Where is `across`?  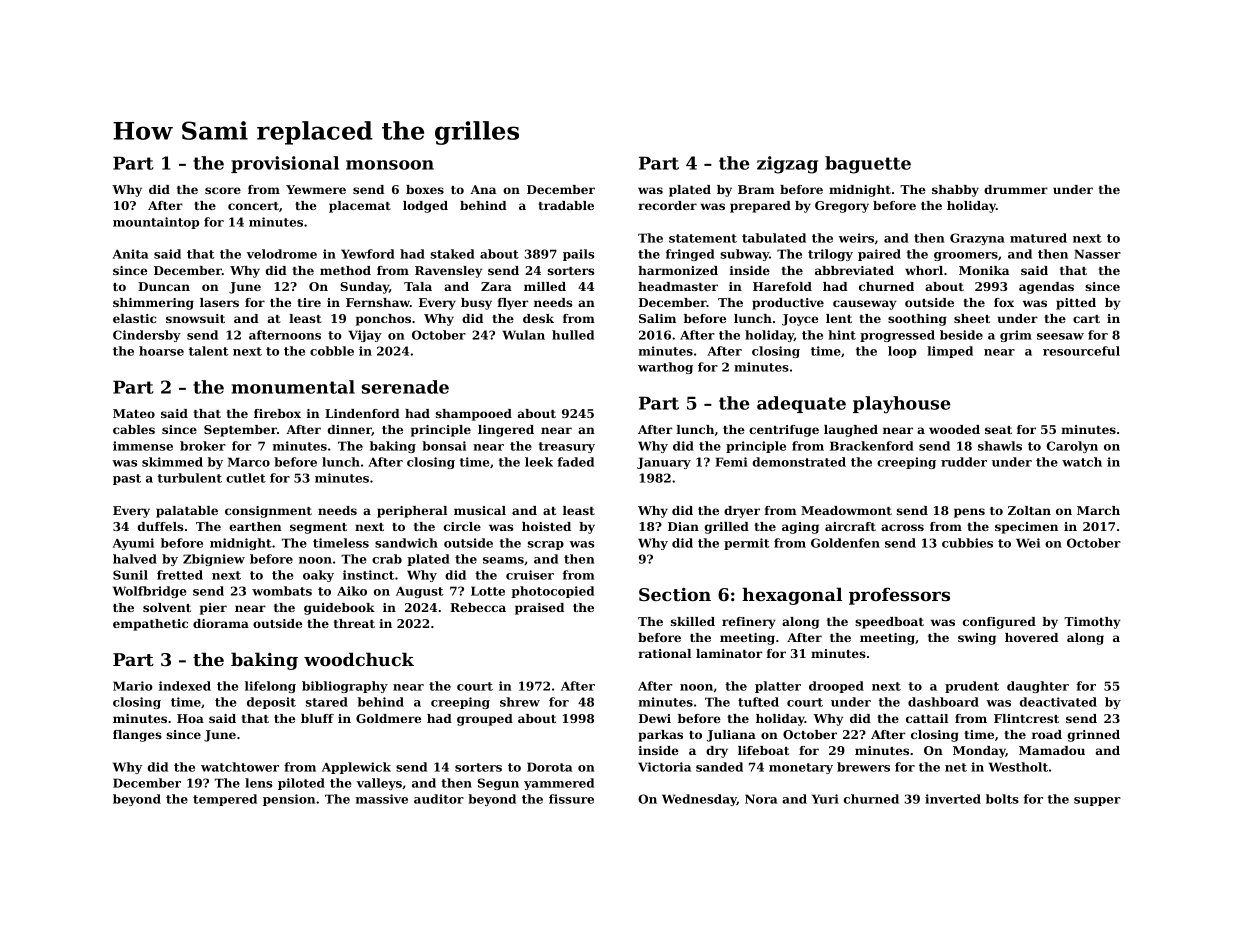
across is located at coordinates (902, 527).
